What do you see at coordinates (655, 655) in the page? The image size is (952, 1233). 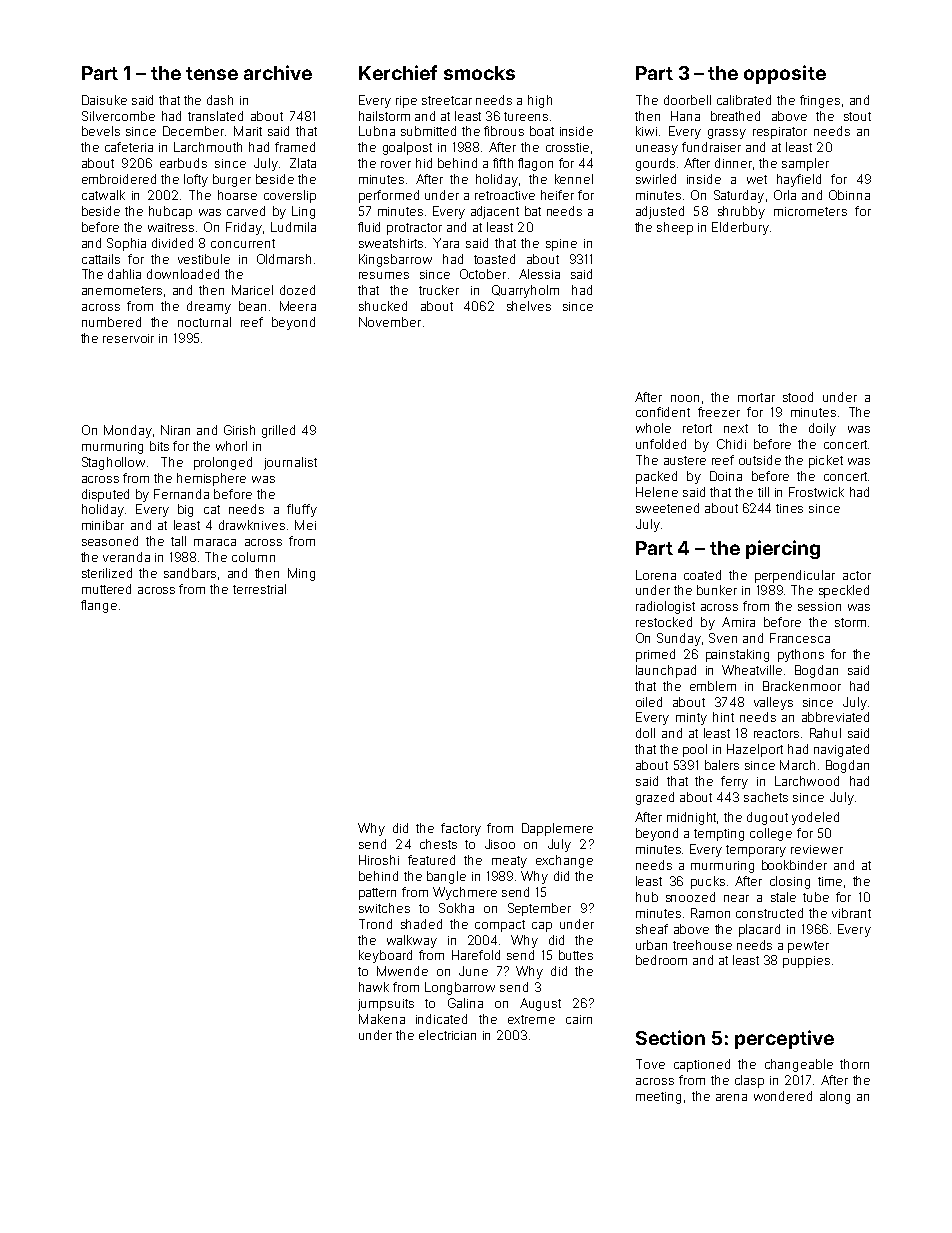 I see `primed` at bounding box center [655, 655].
